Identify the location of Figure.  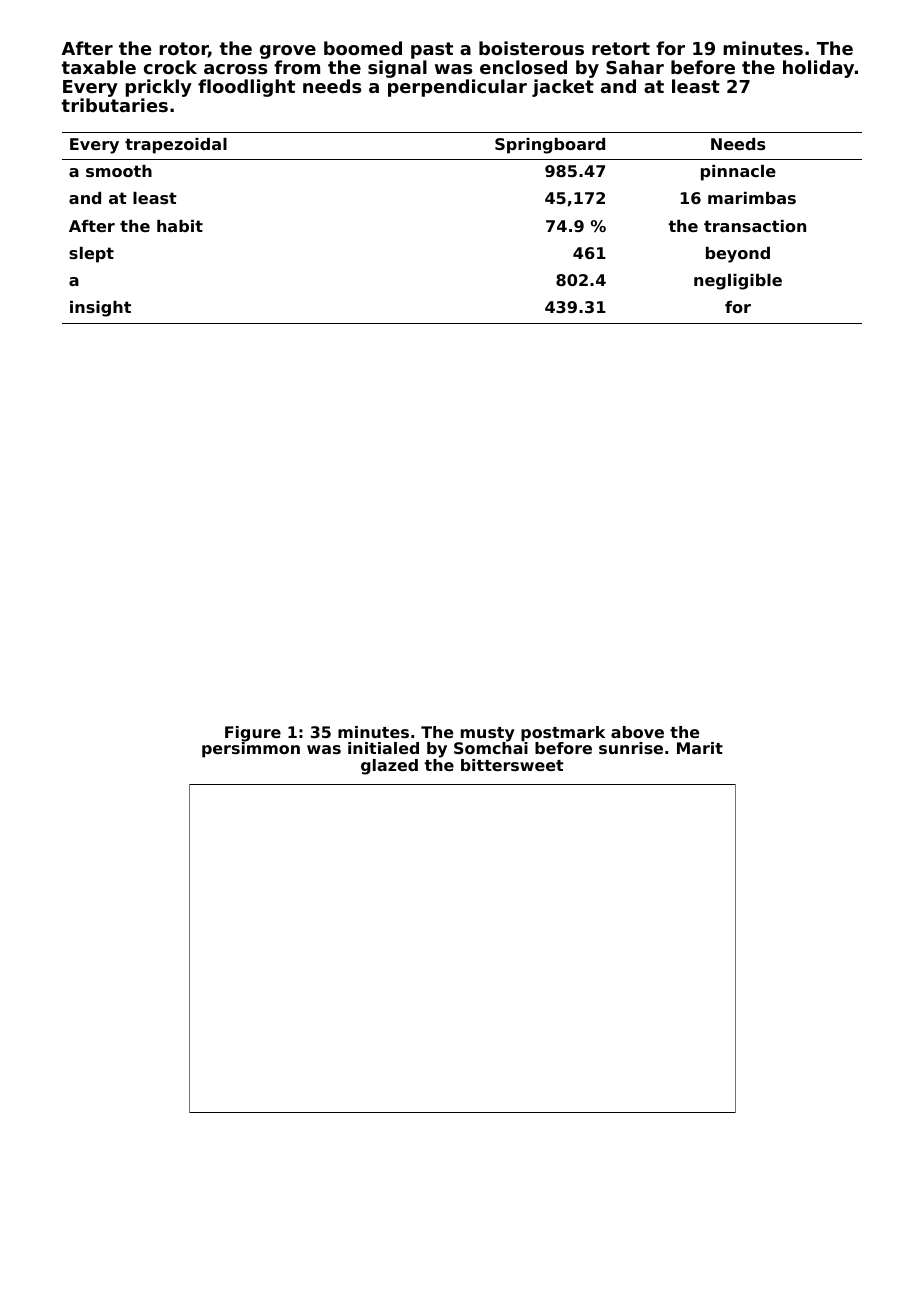
(253, 734).
